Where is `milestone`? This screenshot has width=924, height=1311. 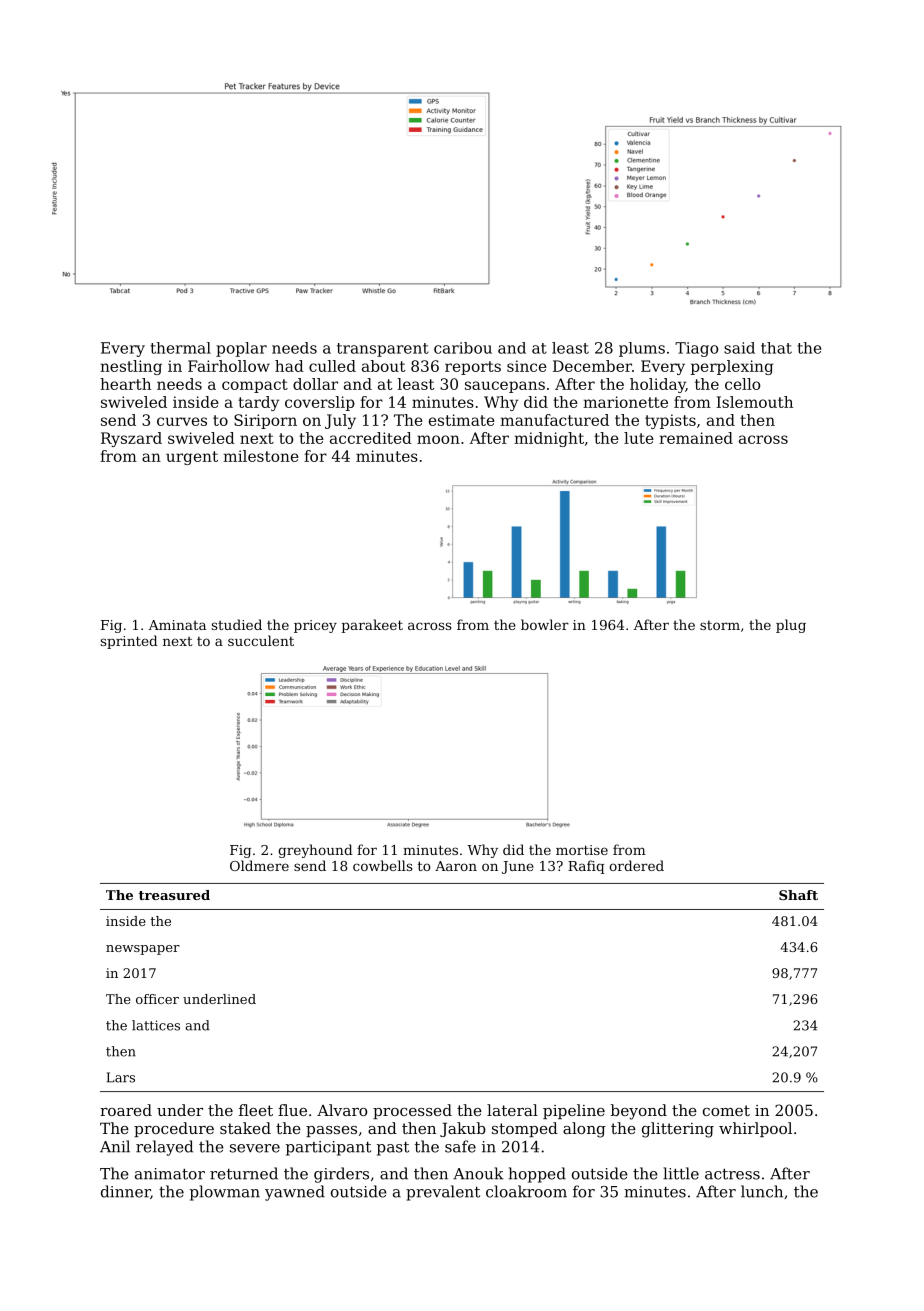 milestone is located at coordinates (261, 456).
